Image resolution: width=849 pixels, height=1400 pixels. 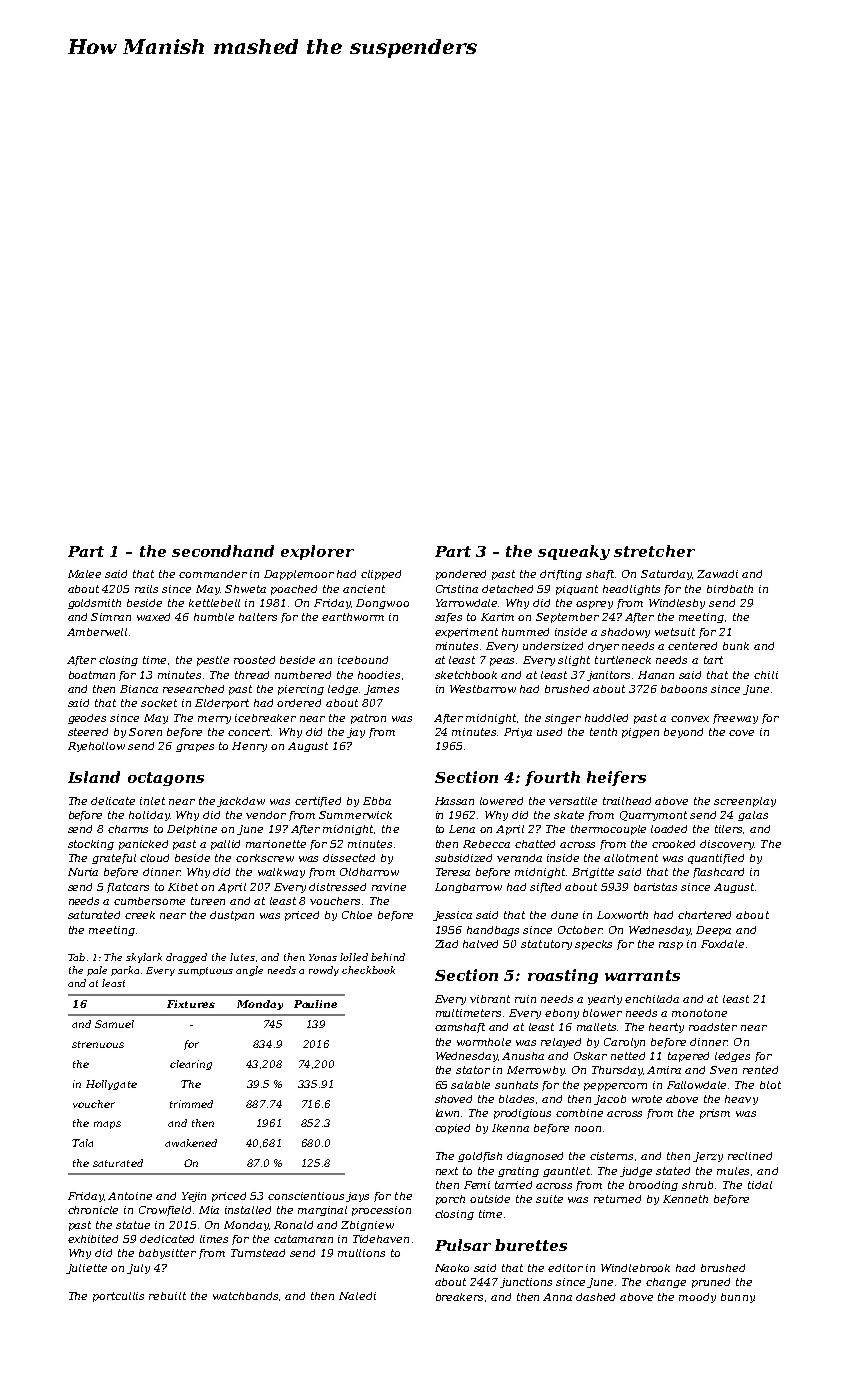 I want to click on stocking, so click(x=91, y=845).
